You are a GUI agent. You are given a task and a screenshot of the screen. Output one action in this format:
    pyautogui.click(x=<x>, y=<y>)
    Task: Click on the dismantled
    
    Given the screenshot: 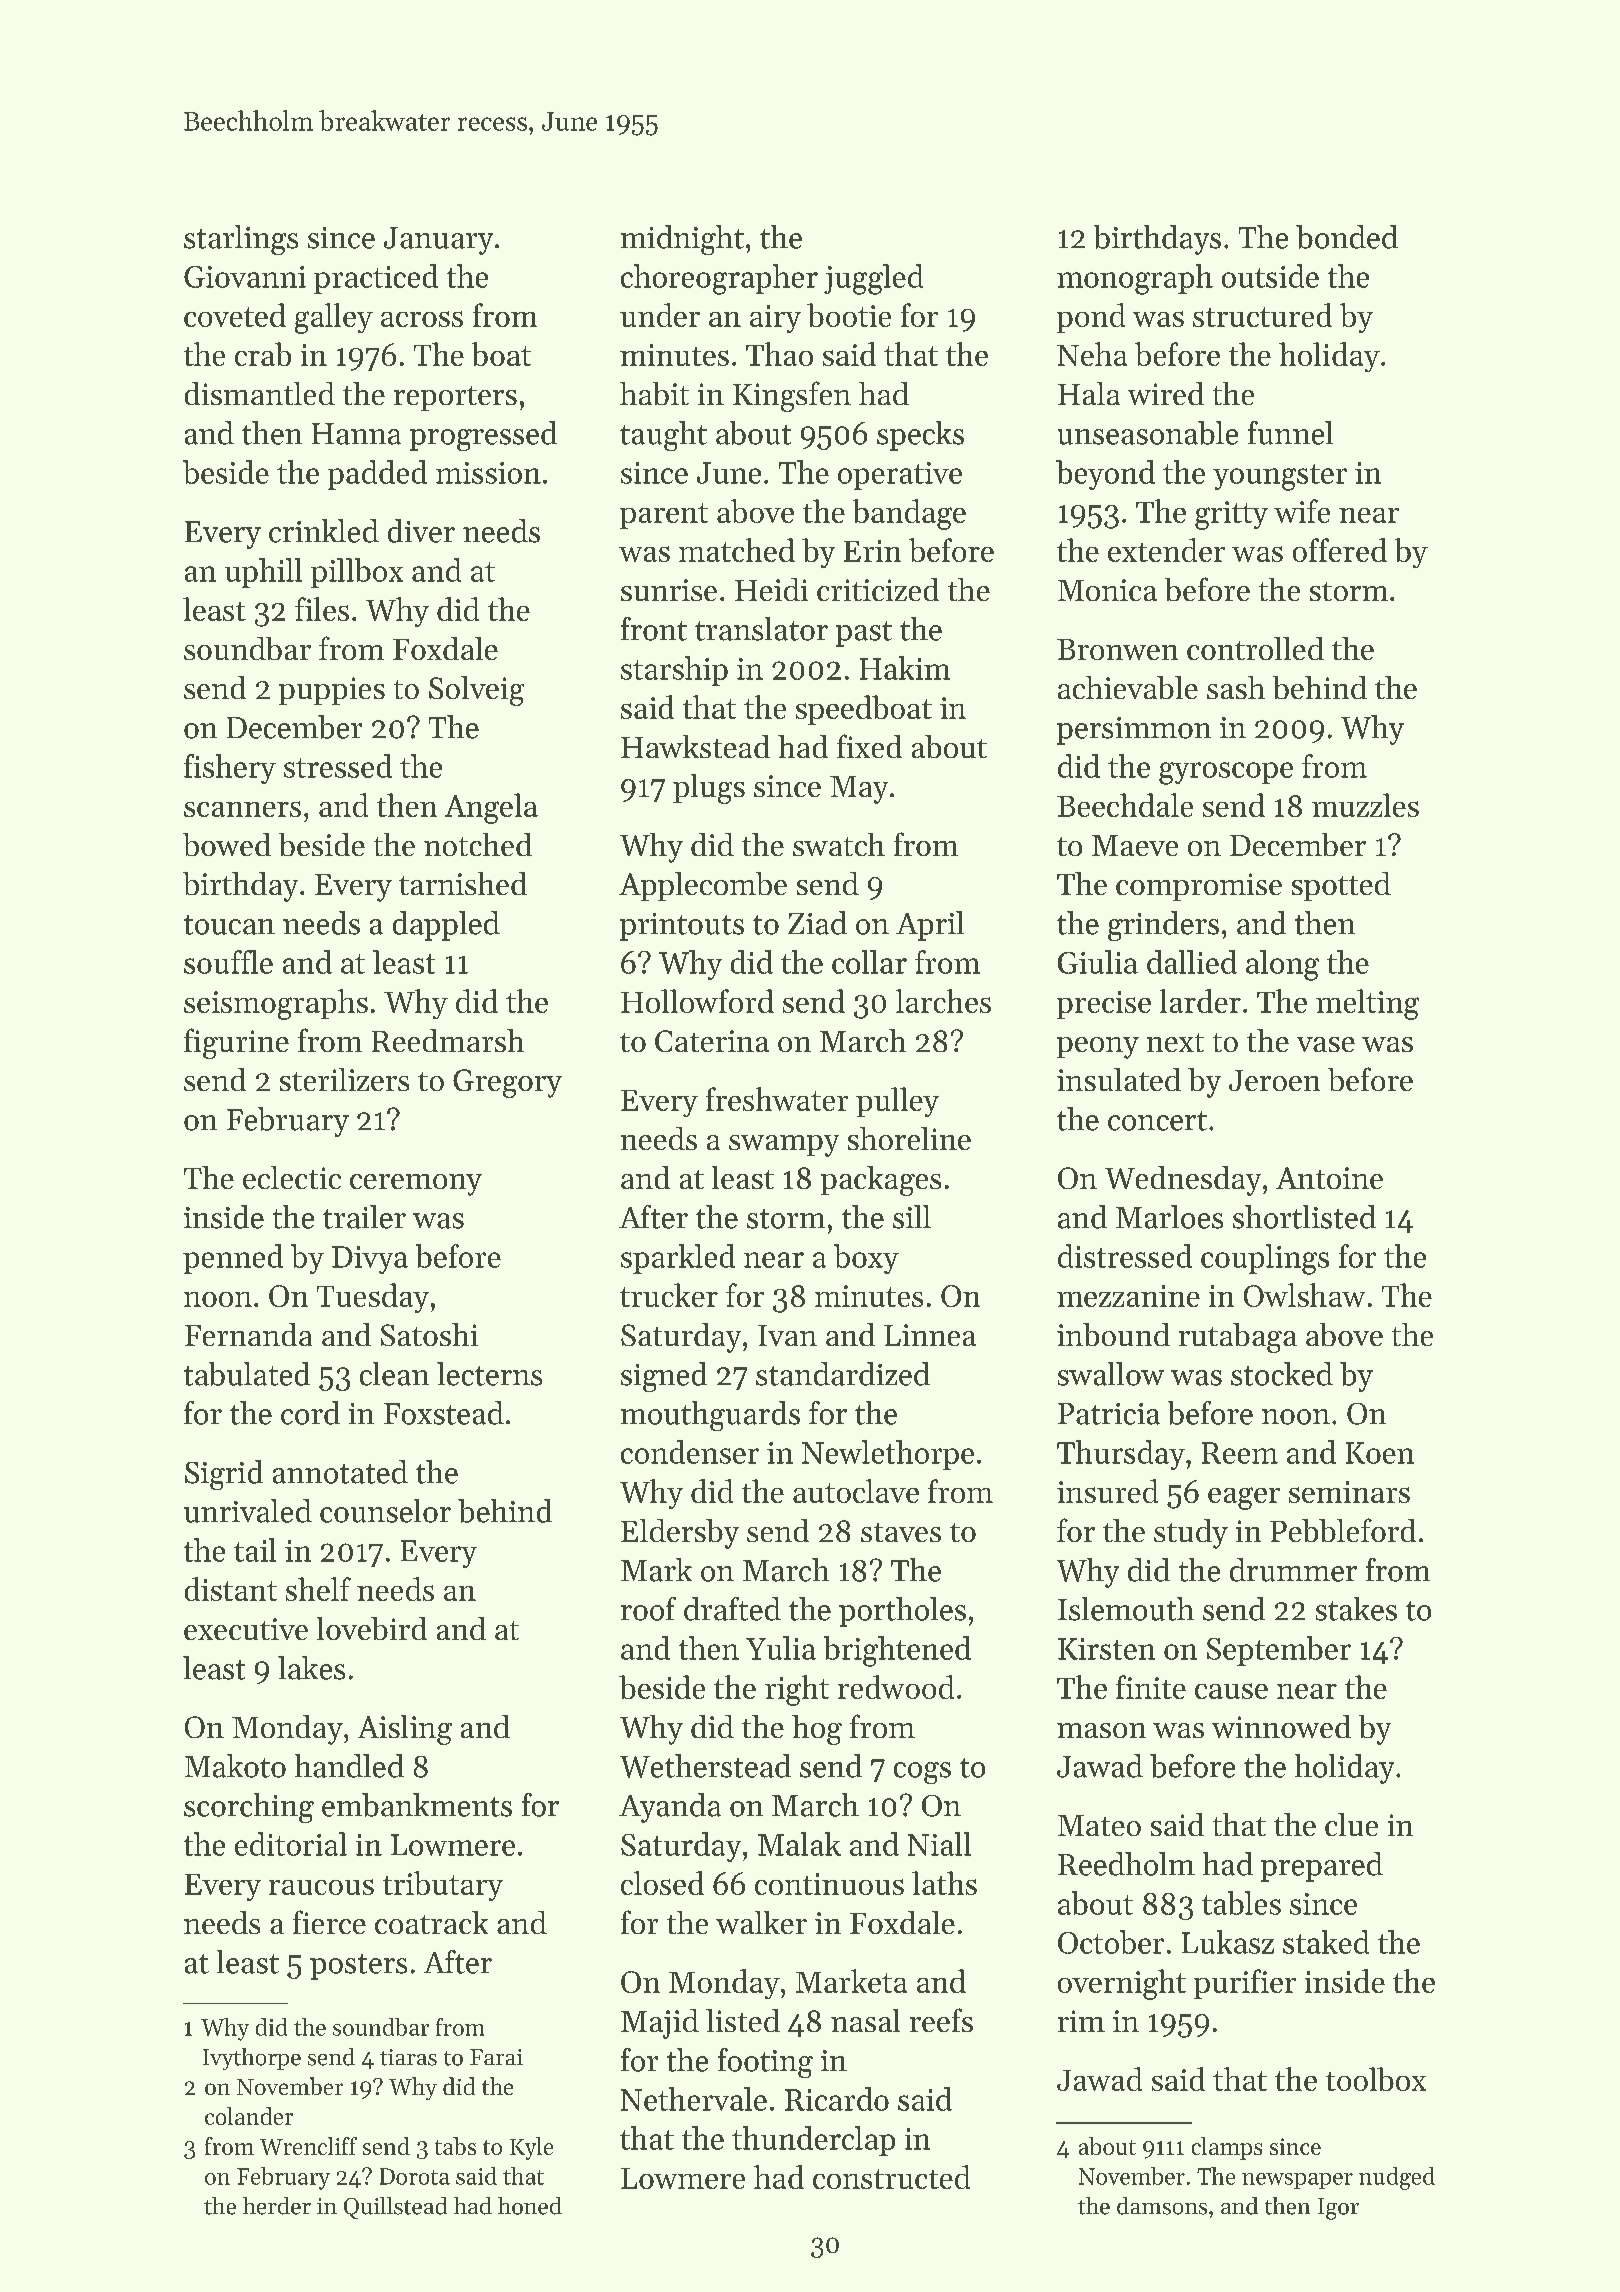 What is the action you would take?
    pyautogui.click(x=260, y=393)
